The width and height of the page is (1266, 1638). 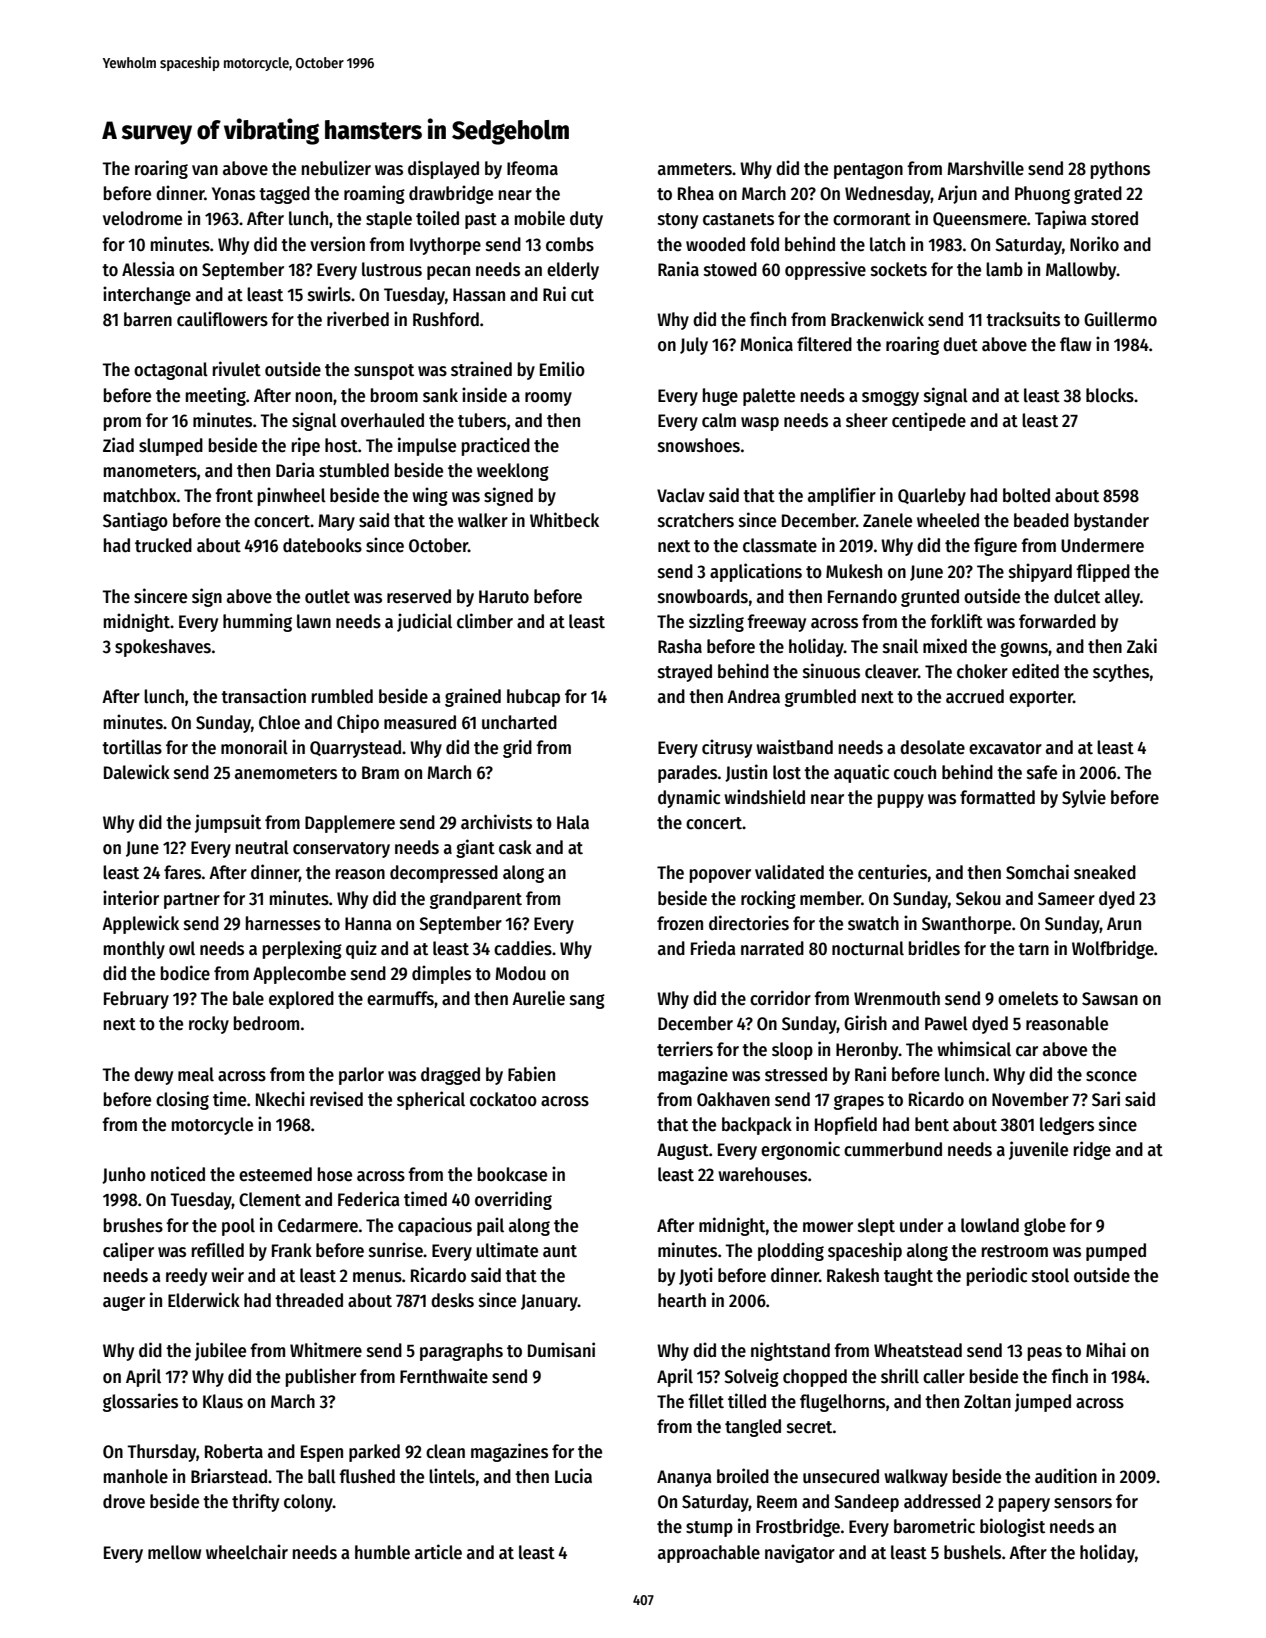 I want to click on climber, so click(x=485, y=621).
